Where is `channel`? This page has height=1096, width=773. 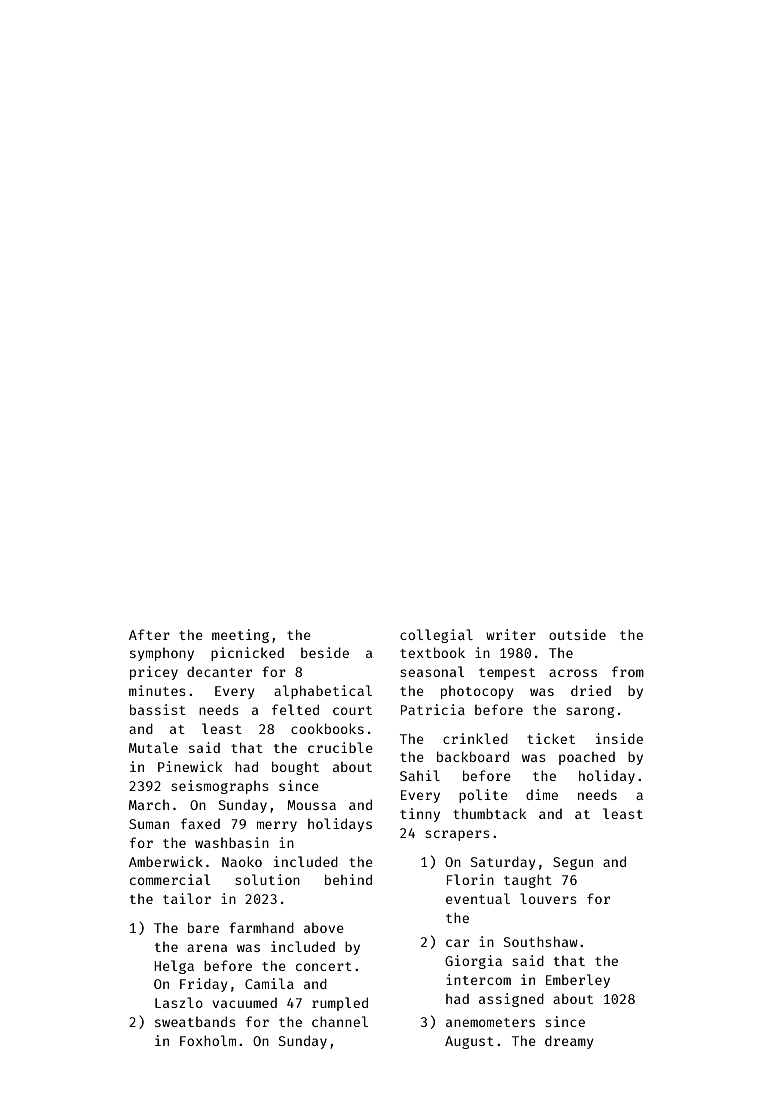 channel is located at coordinates (340, 1021).
